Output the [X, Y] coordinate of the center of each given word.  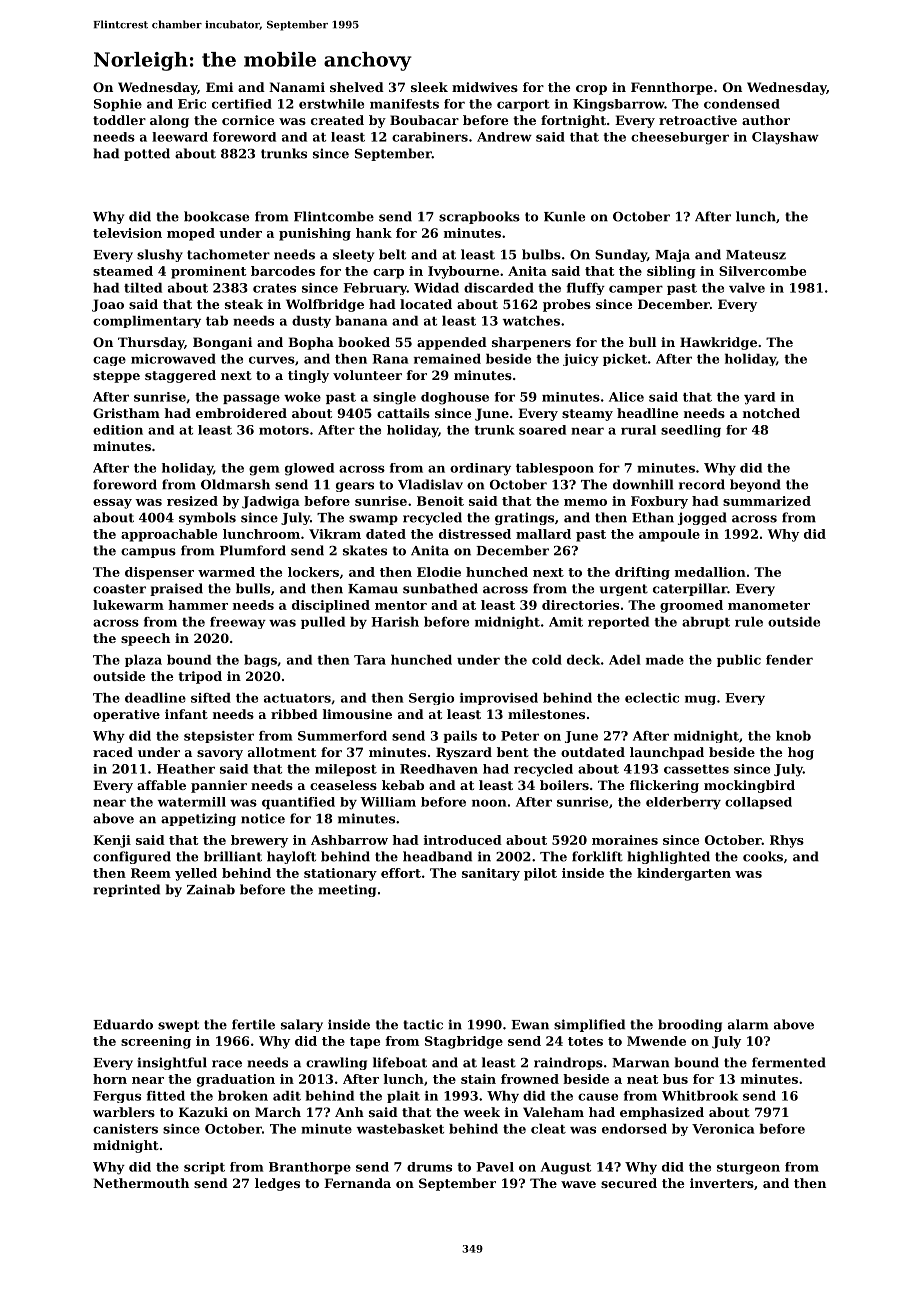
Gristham [126, 413]
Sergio [431, 699]
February [375, 289]
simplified [589, 1025]
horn [110, 1079]
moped [191, 234]
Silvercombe [762, 271]
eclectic [652, 698]
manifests [404, 104]
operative [126, 715]
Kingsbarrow [619, 105]
